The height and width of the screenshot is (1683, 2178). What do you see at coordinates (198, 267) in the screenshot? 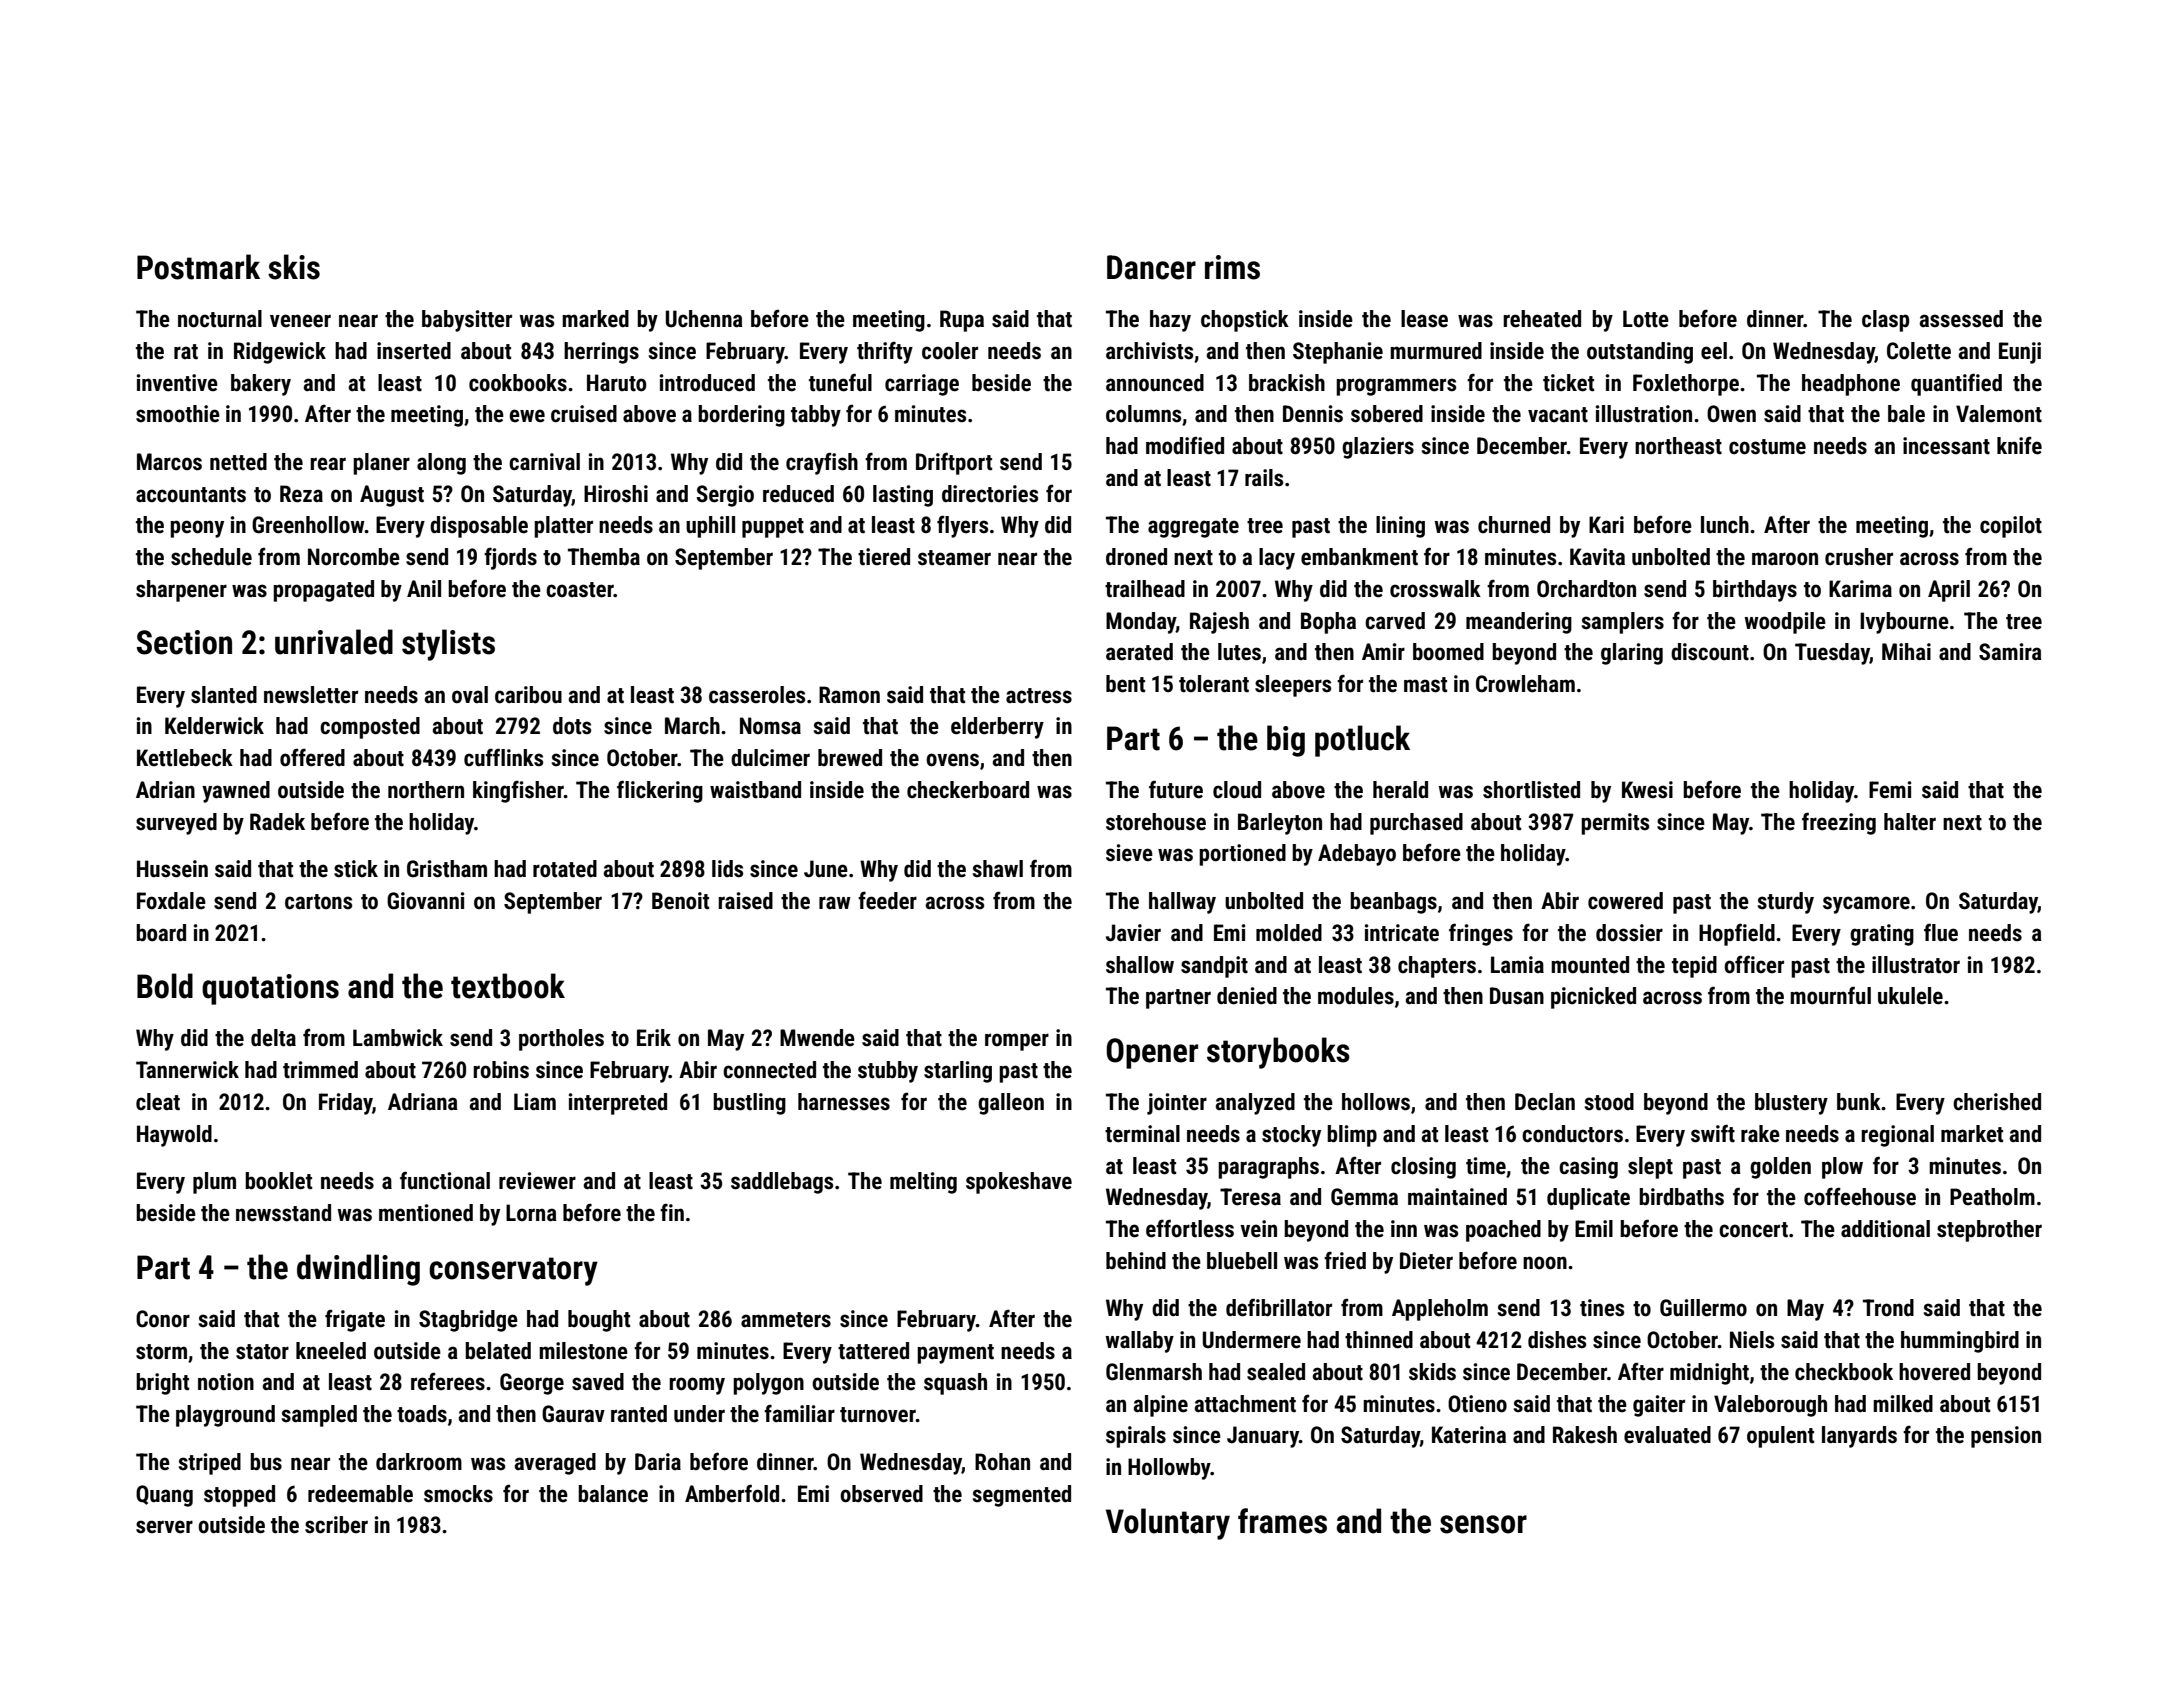
I see `Postmark` at bounding box center [198, 267].
